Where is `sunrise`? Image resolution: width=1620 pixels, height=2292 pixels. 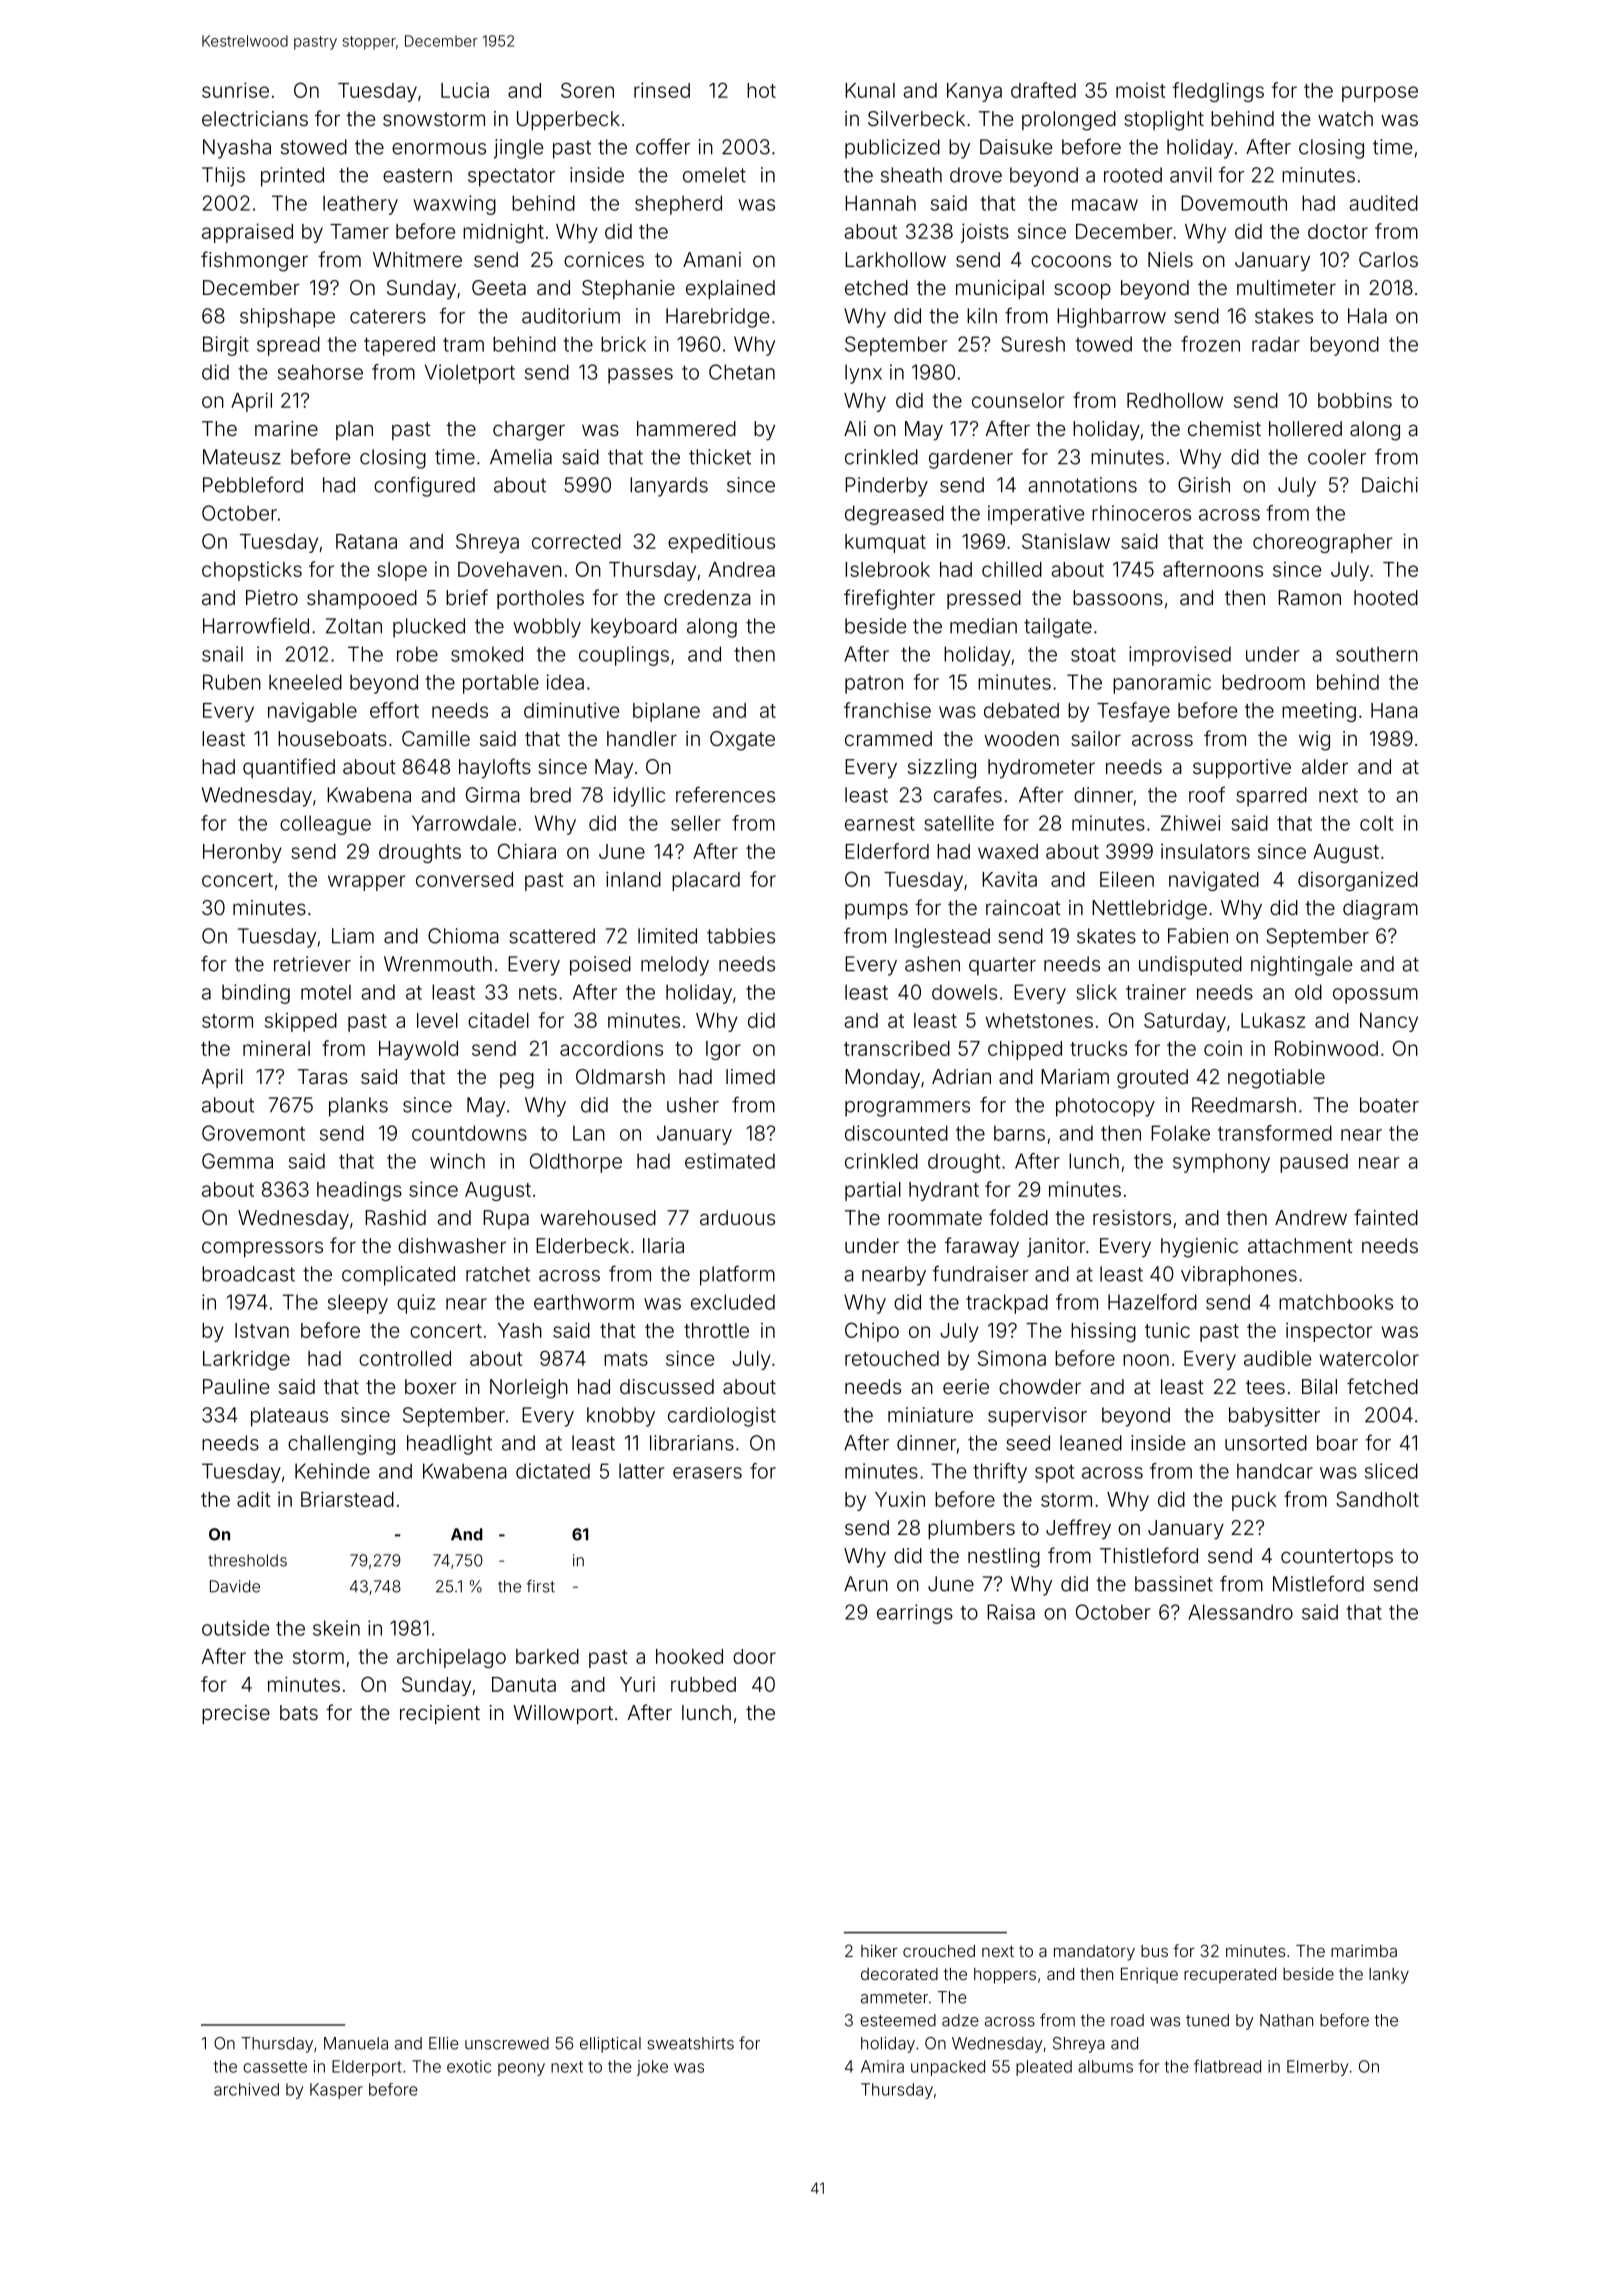 sunrise is located at coordinates (235, 90).
